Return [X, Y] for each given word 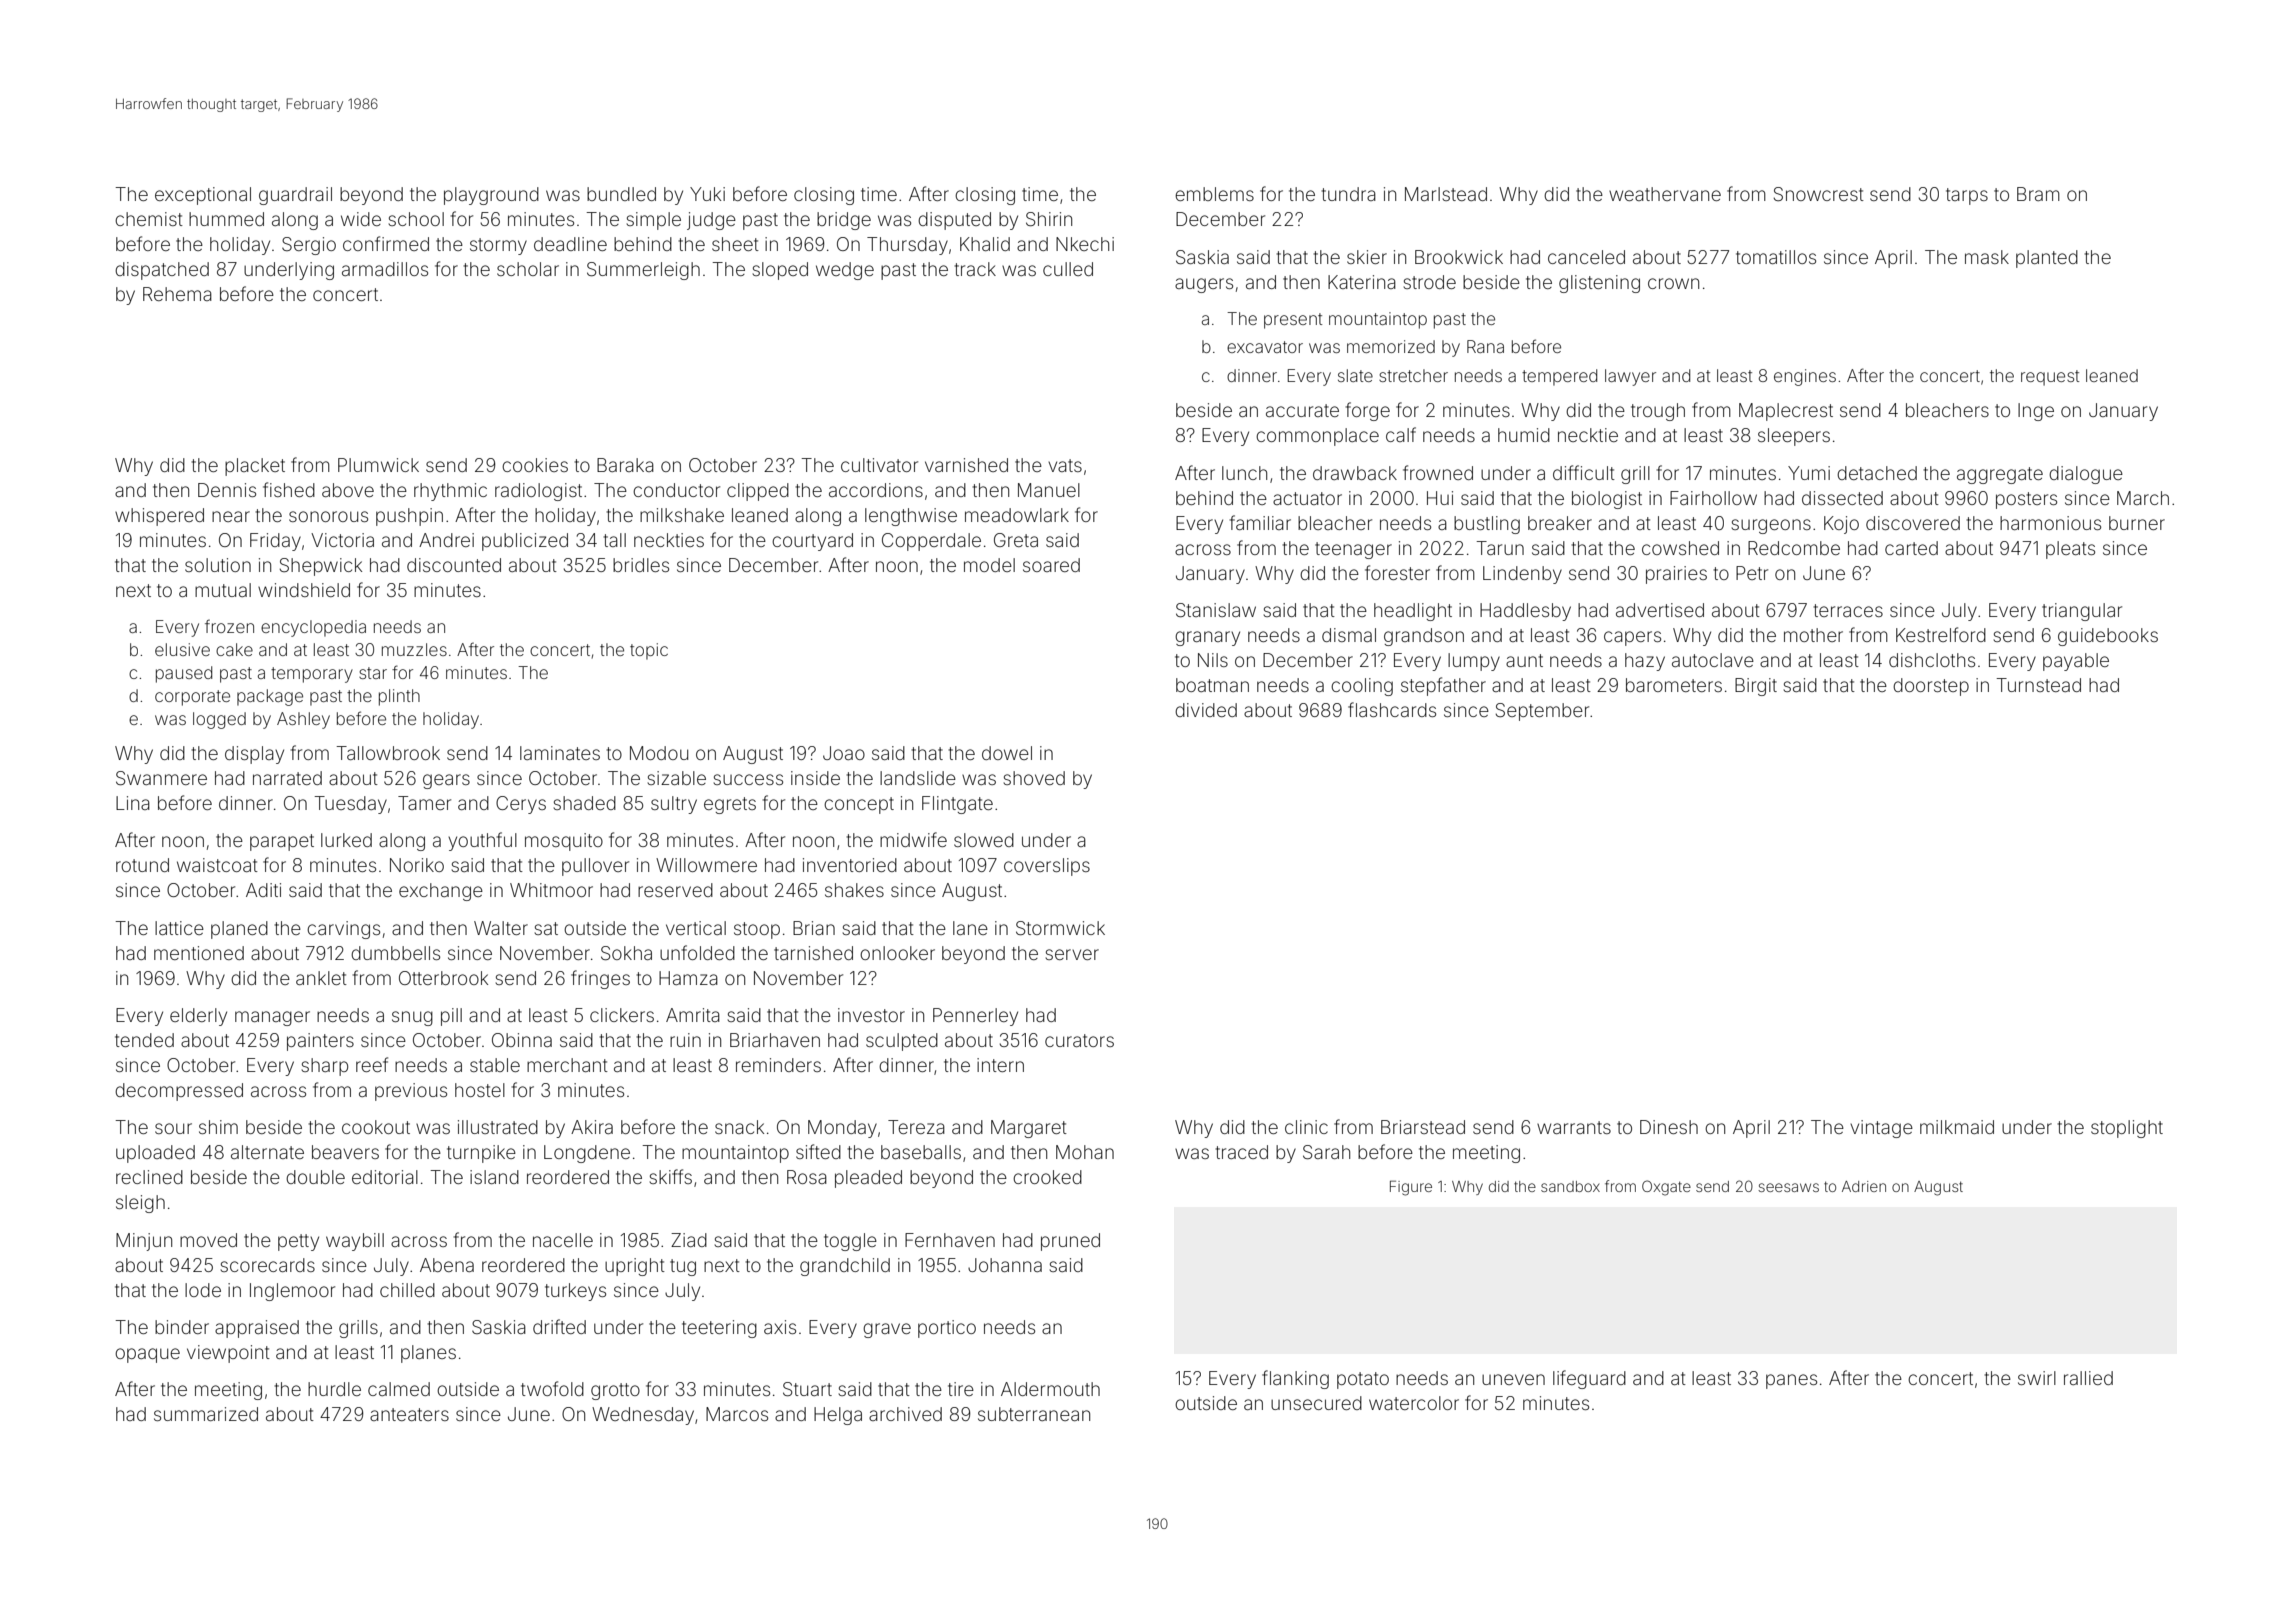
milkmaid [1957, 1127]
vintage [1881, 1129]
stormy [498, 246]
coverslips [1047, 867]
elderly [198, 1017]
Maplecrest [1786, 412]
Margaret [1029, 1129]
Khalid [985, 244]
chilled [407, 1290]
